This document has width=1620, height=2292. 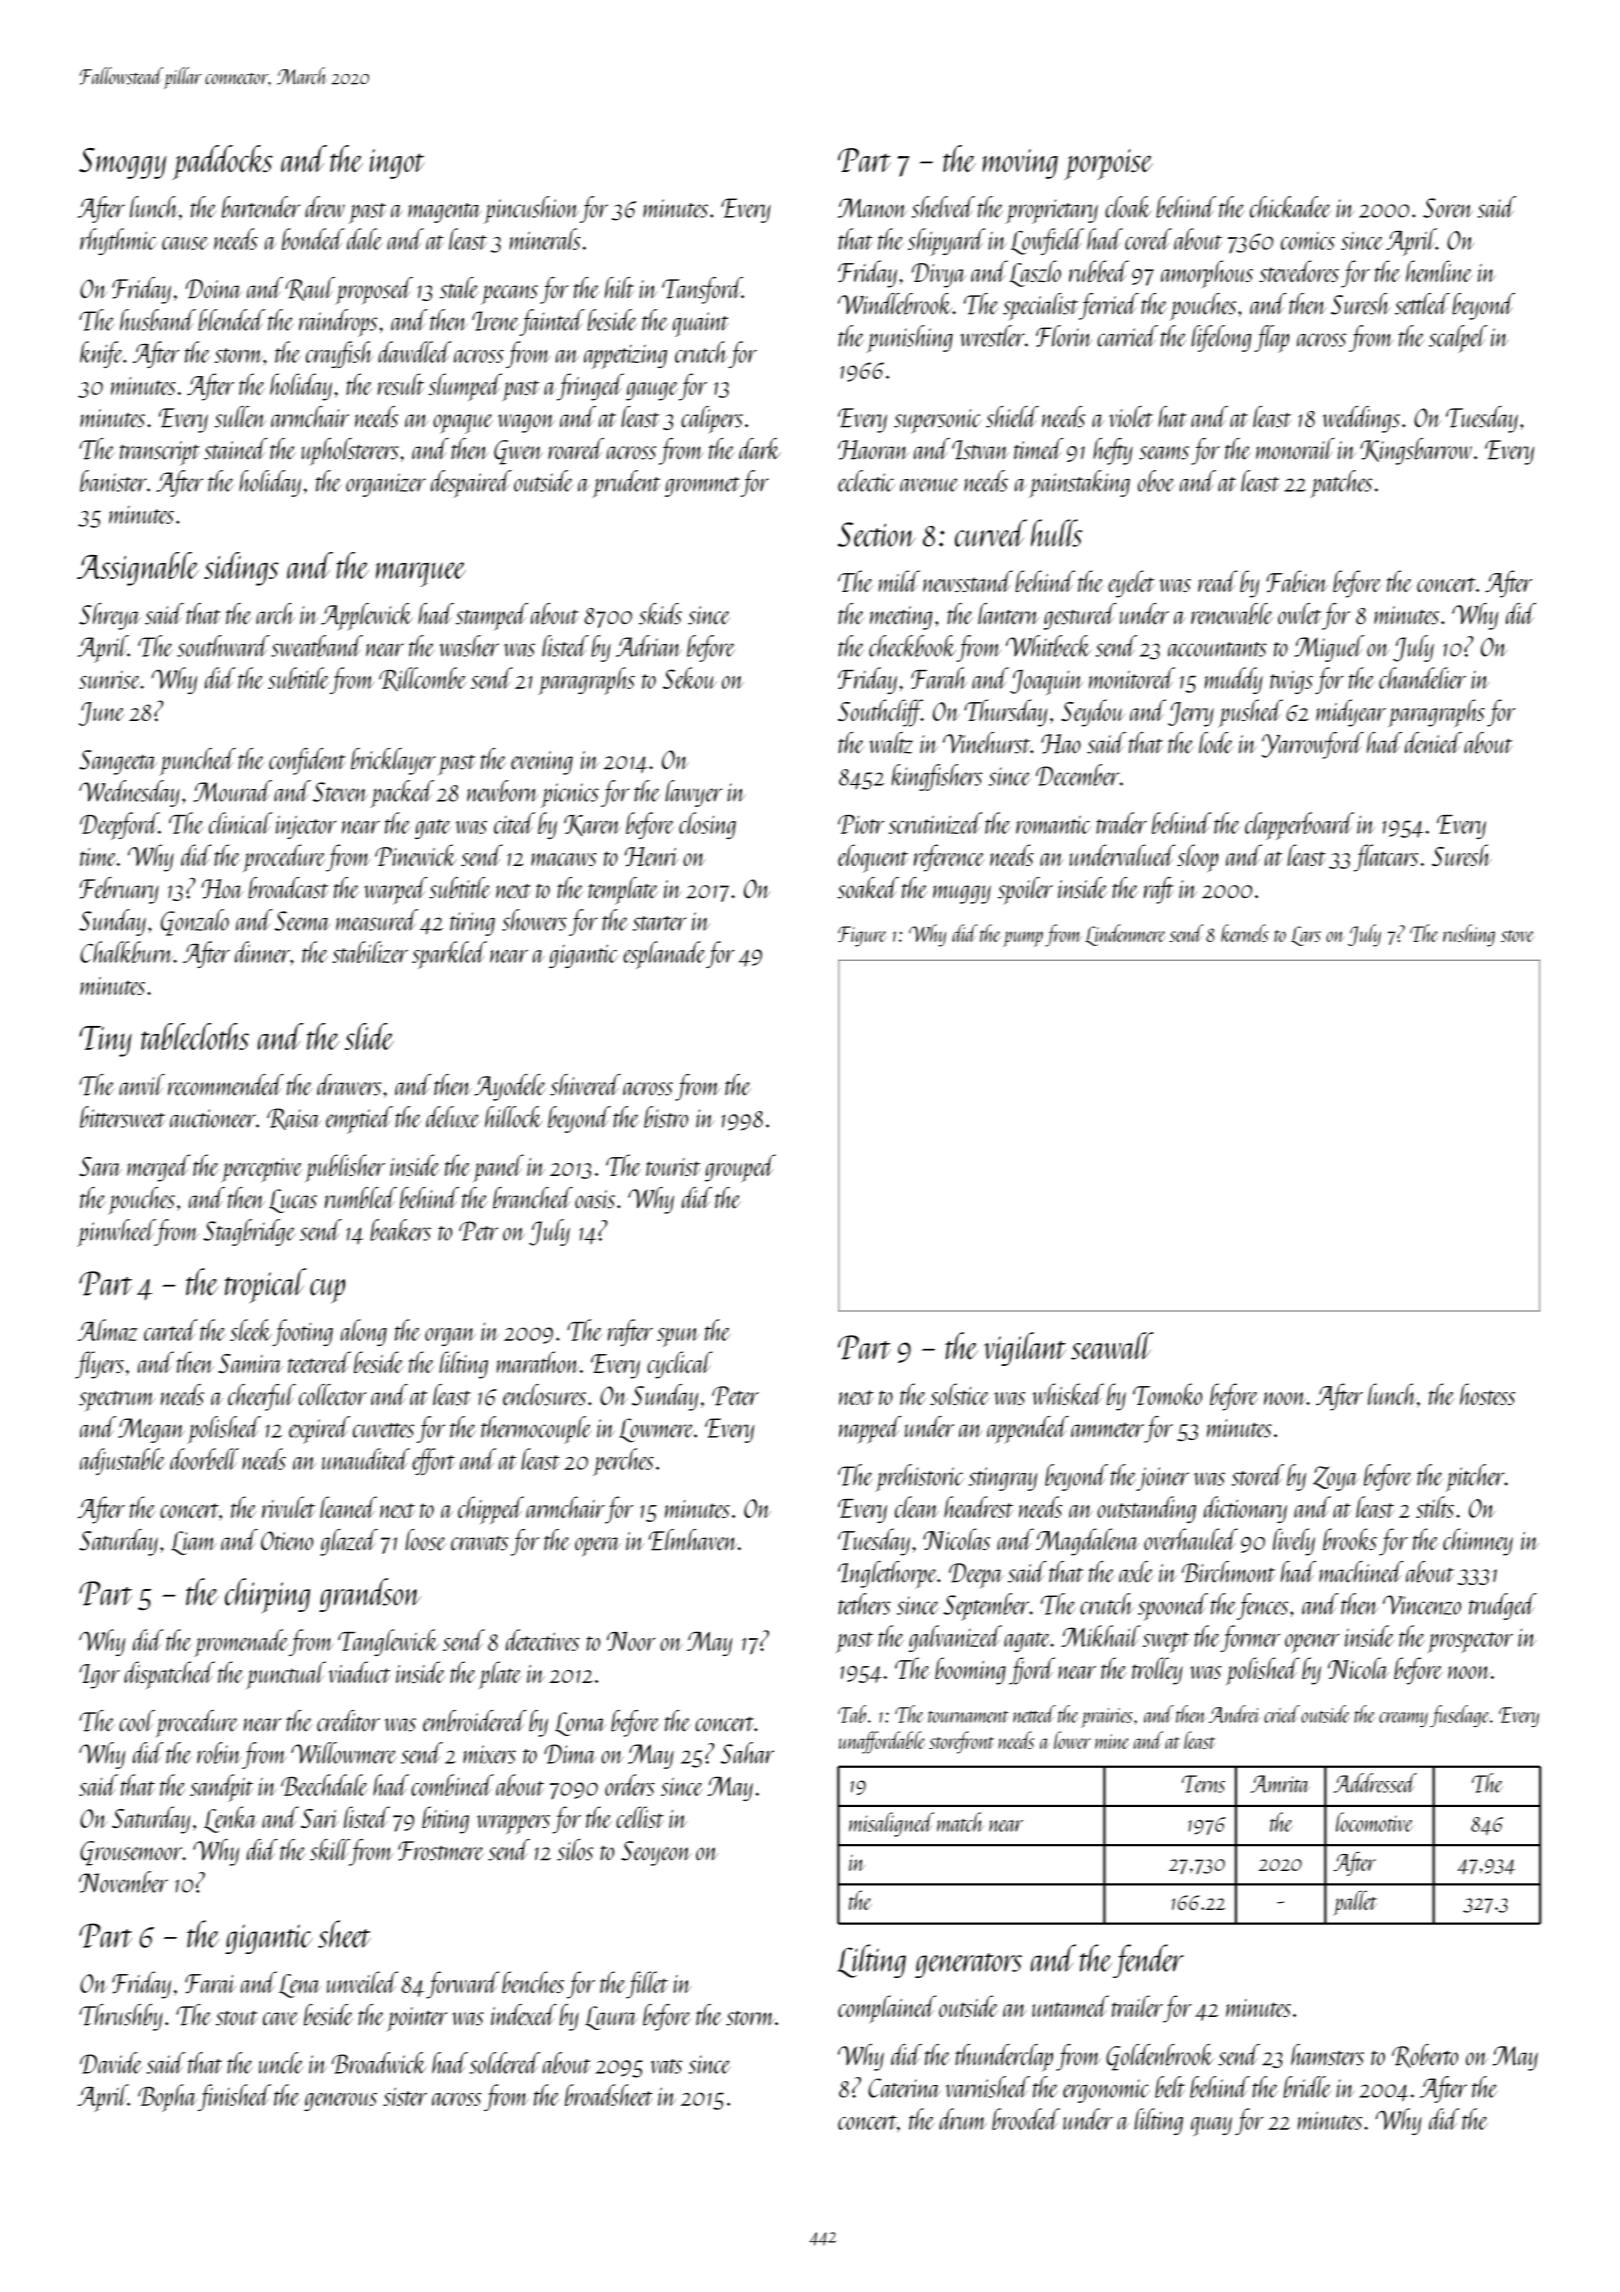 What do you see at coordinates (222, 1788) in the document?
I see `sandpit` at bounding box center [222, 1788].
